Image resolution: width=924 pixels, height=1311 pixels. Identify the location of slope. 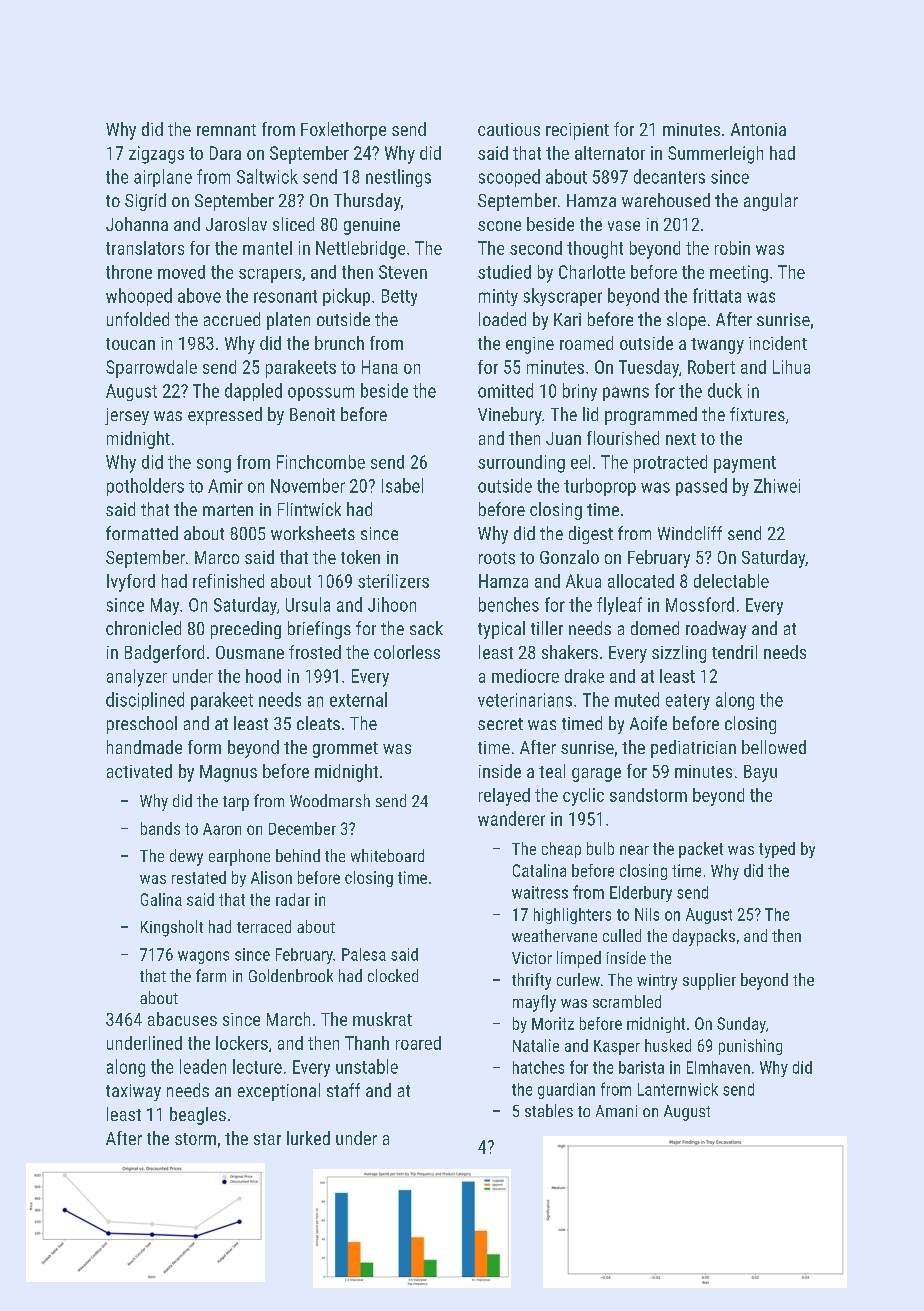
(686, 321).
